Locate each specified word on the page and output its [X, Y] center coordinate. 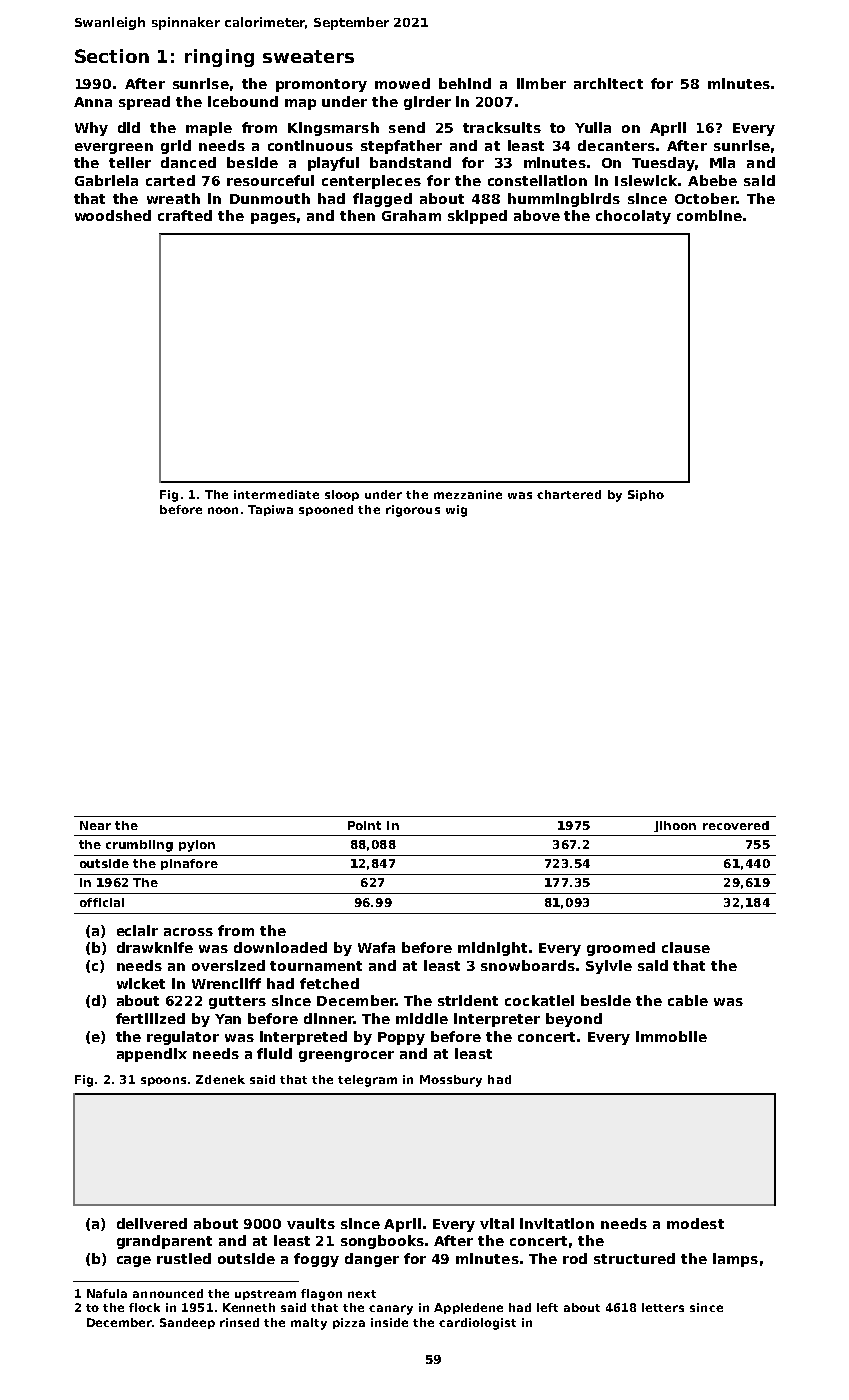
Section [112, 56]
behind [465, 83]
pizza [349, 1323]
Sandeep [187, 1323]
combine [709, 215]
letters [663, 1307]
